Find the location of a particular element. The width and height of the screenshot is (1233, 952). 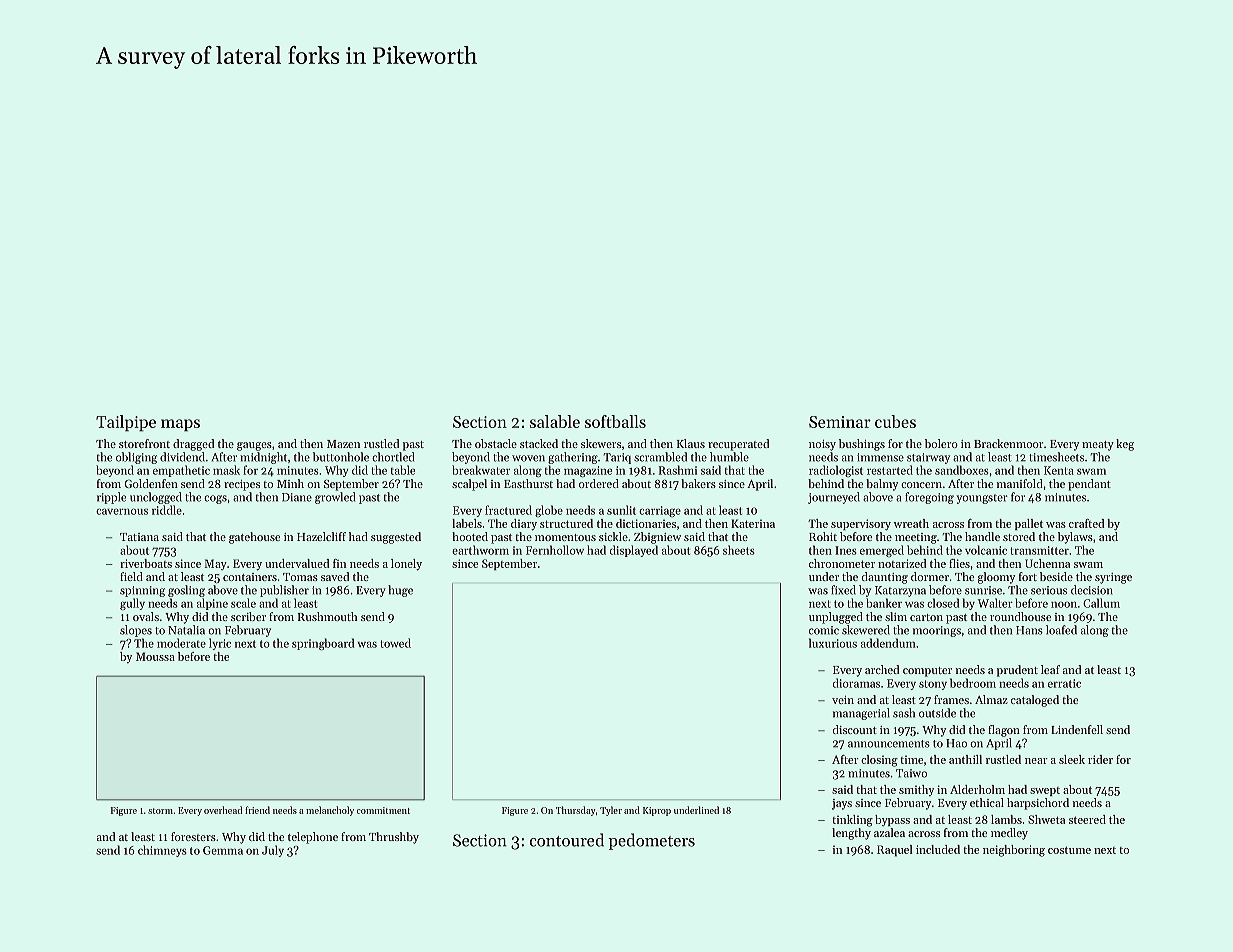

Seminar is located at coordinates (840, 422).
